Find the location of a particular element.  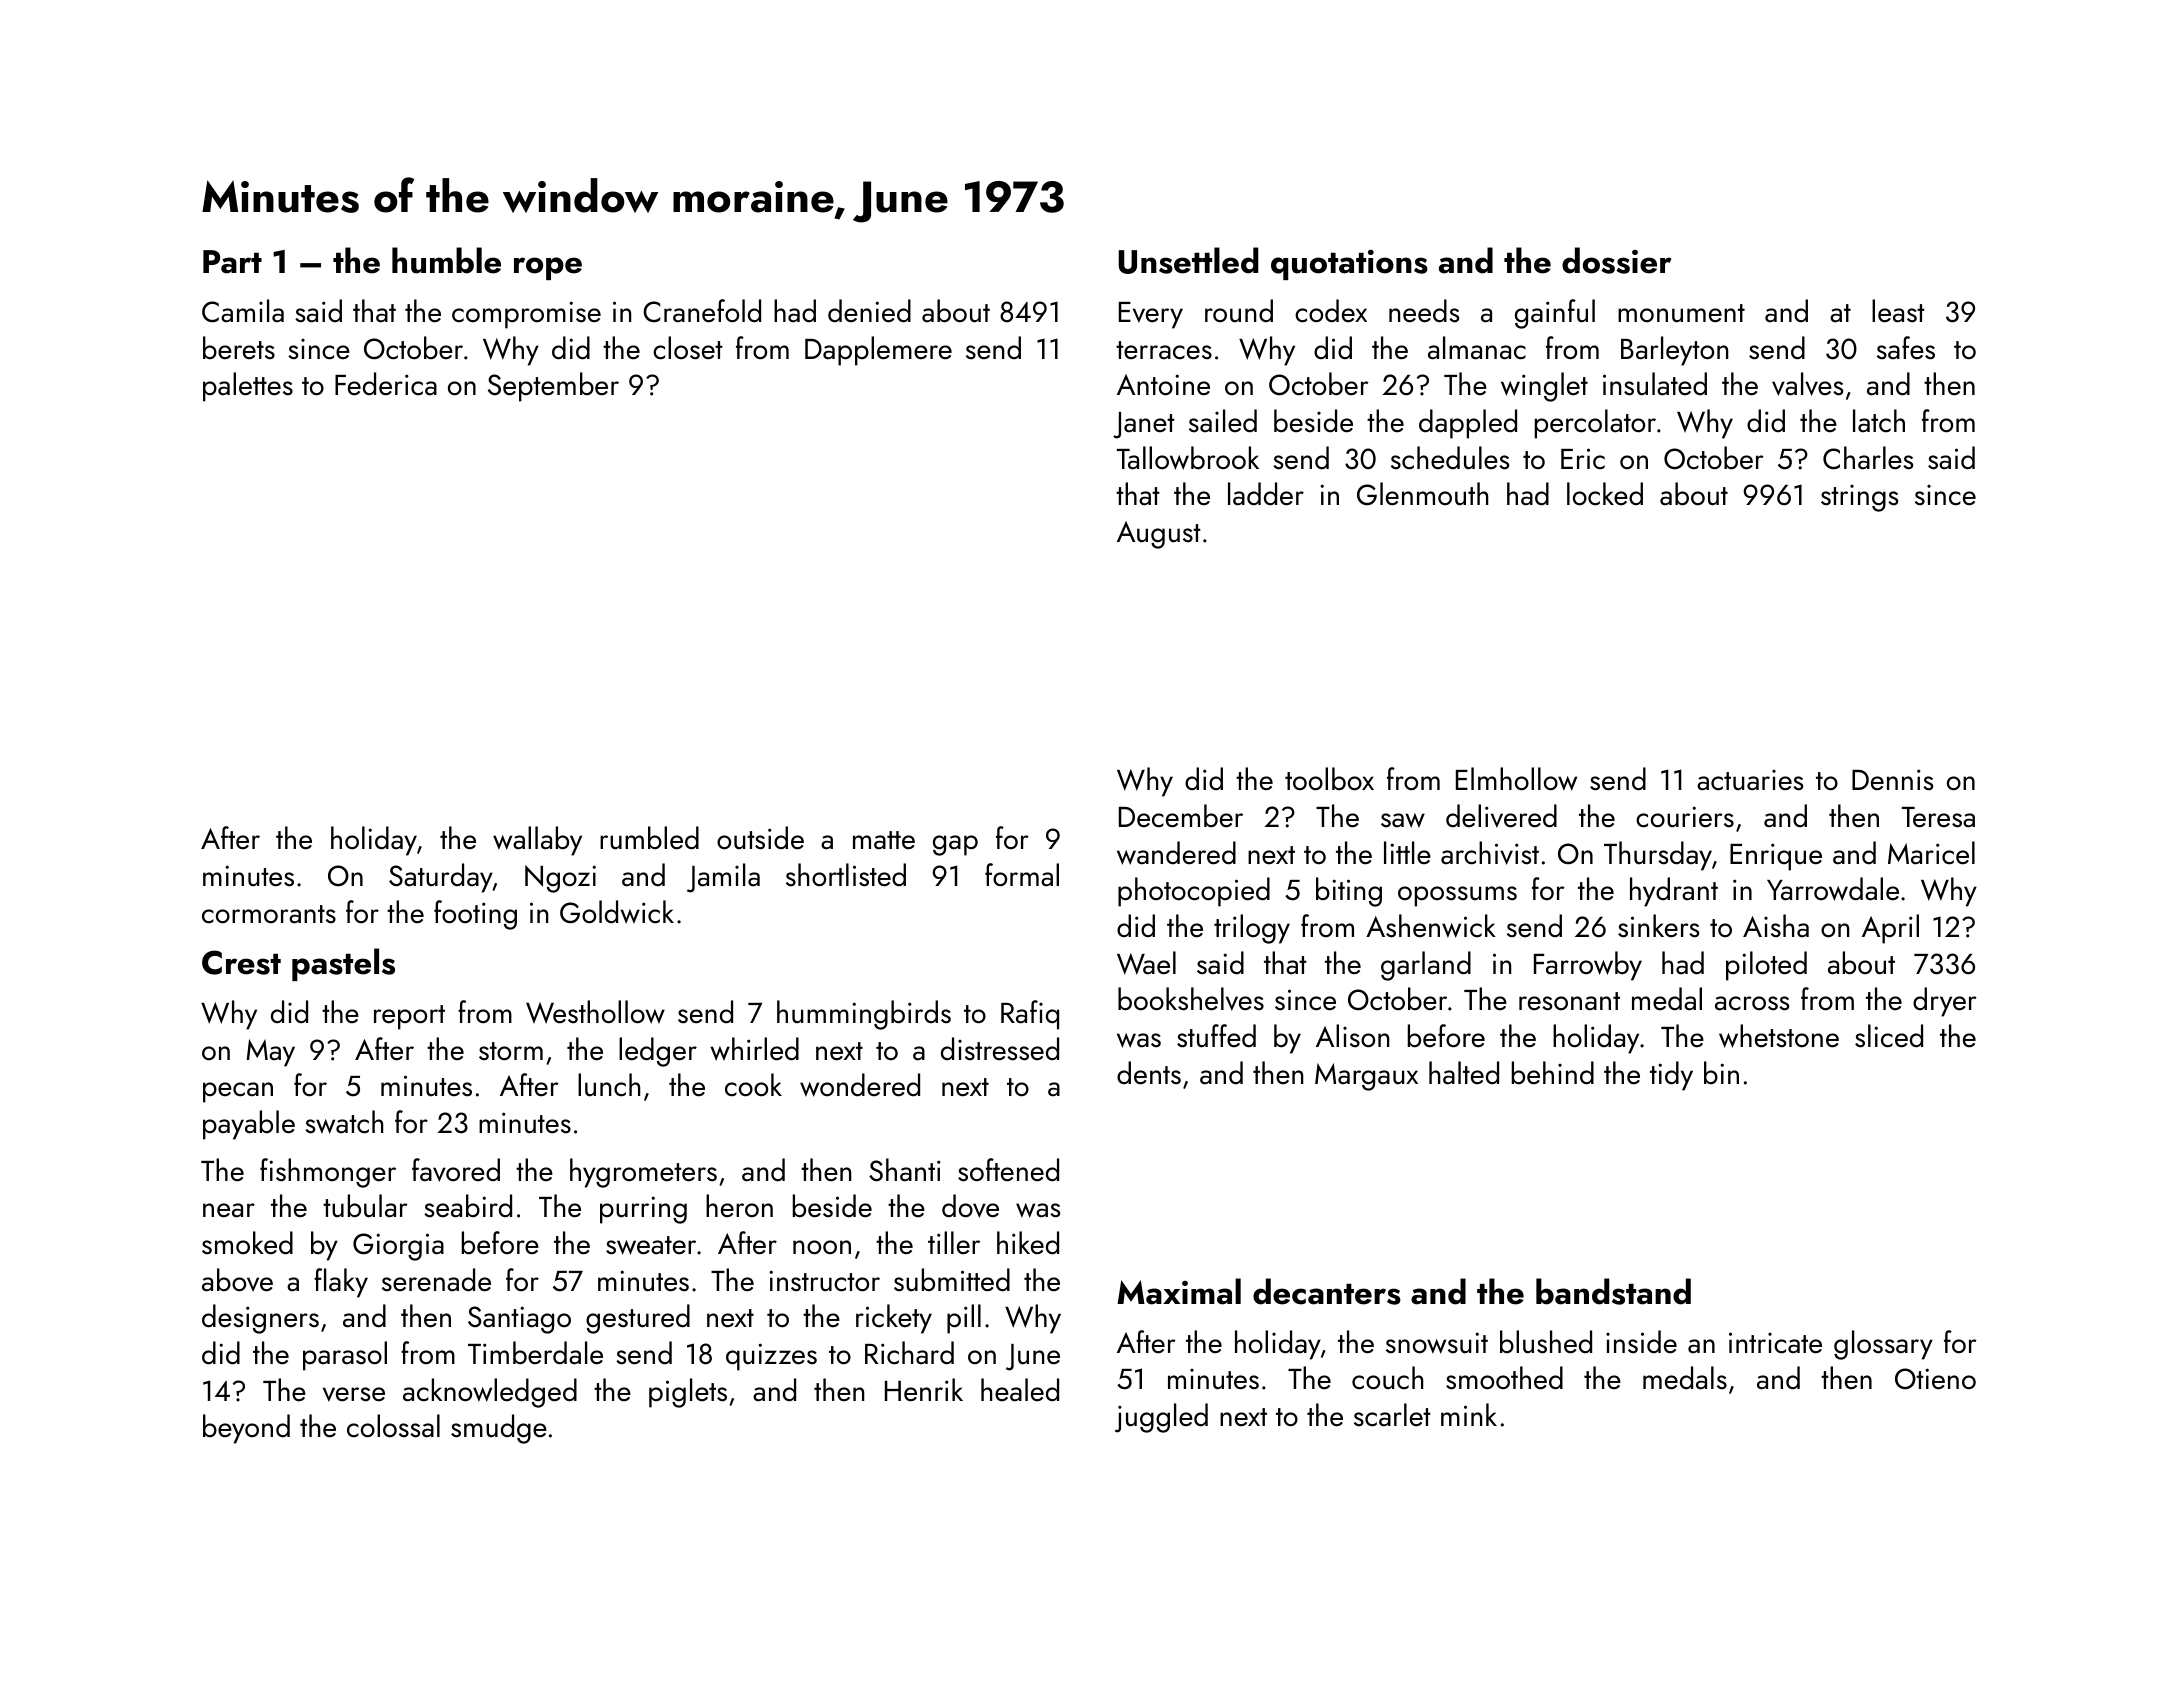

Saturday is located at coordinates (441, 878).
